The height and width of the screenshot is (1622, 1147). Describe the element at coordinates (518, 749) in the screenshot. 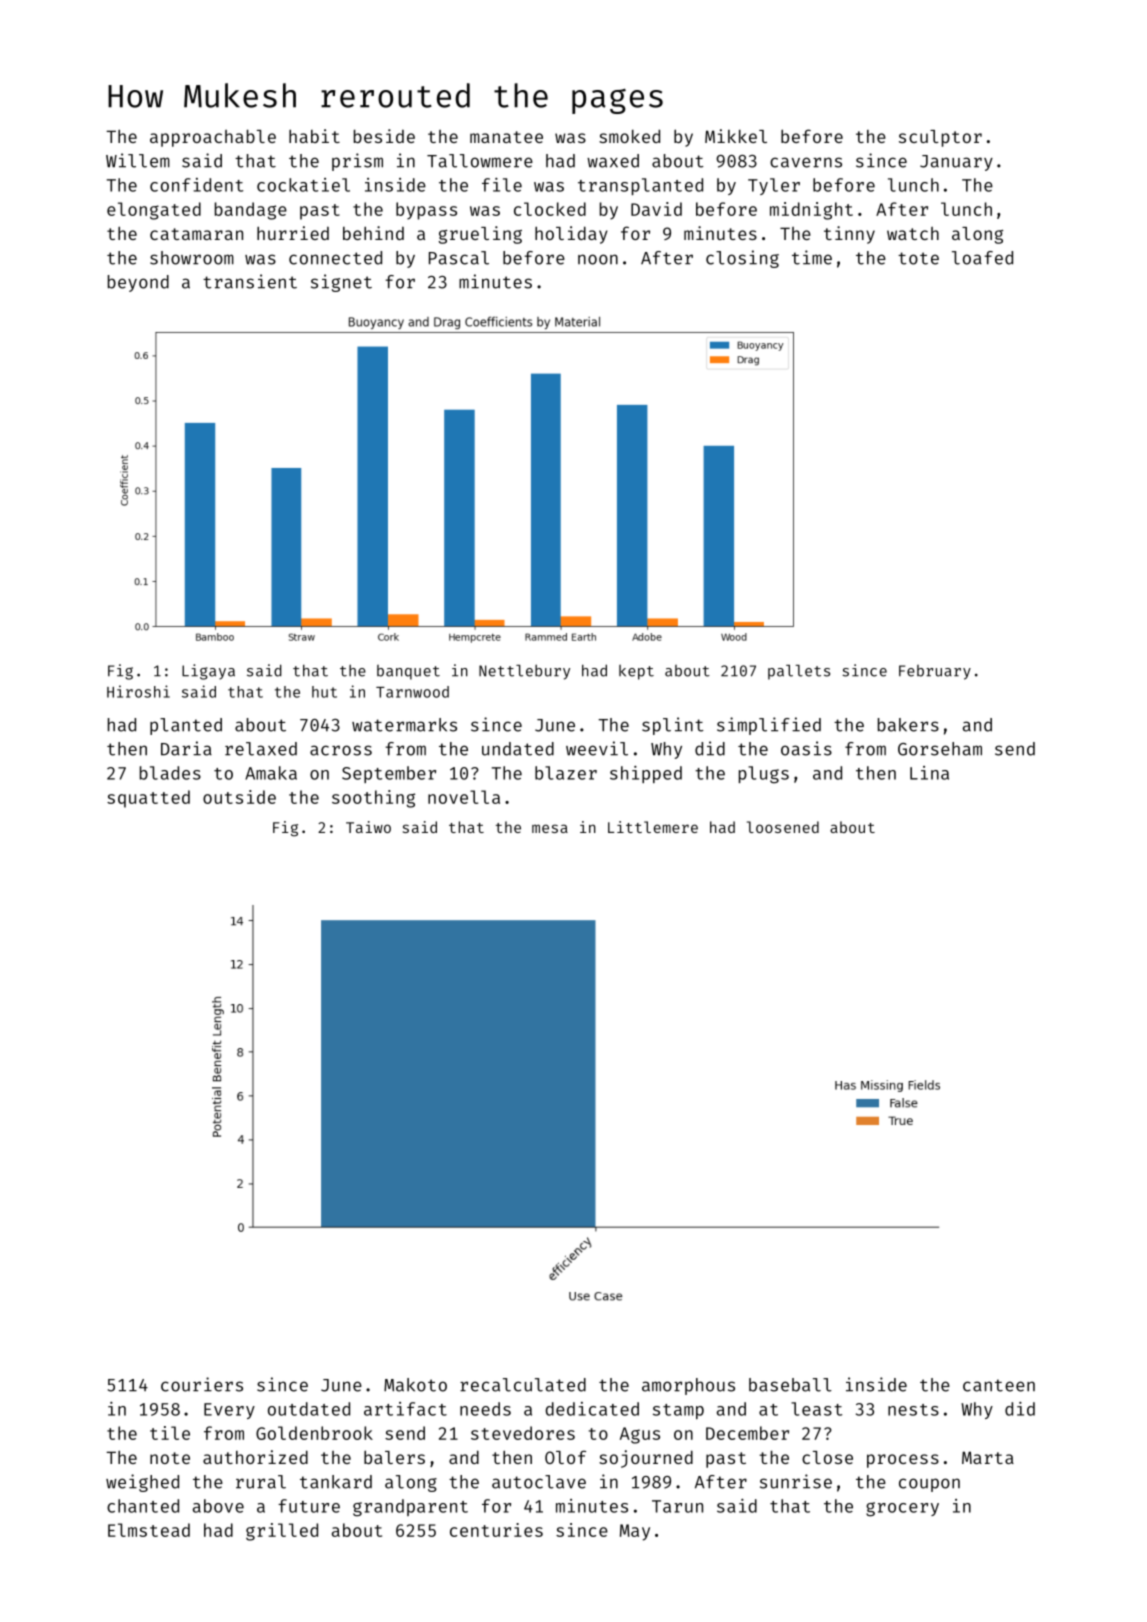

I see `undated` at that location.
